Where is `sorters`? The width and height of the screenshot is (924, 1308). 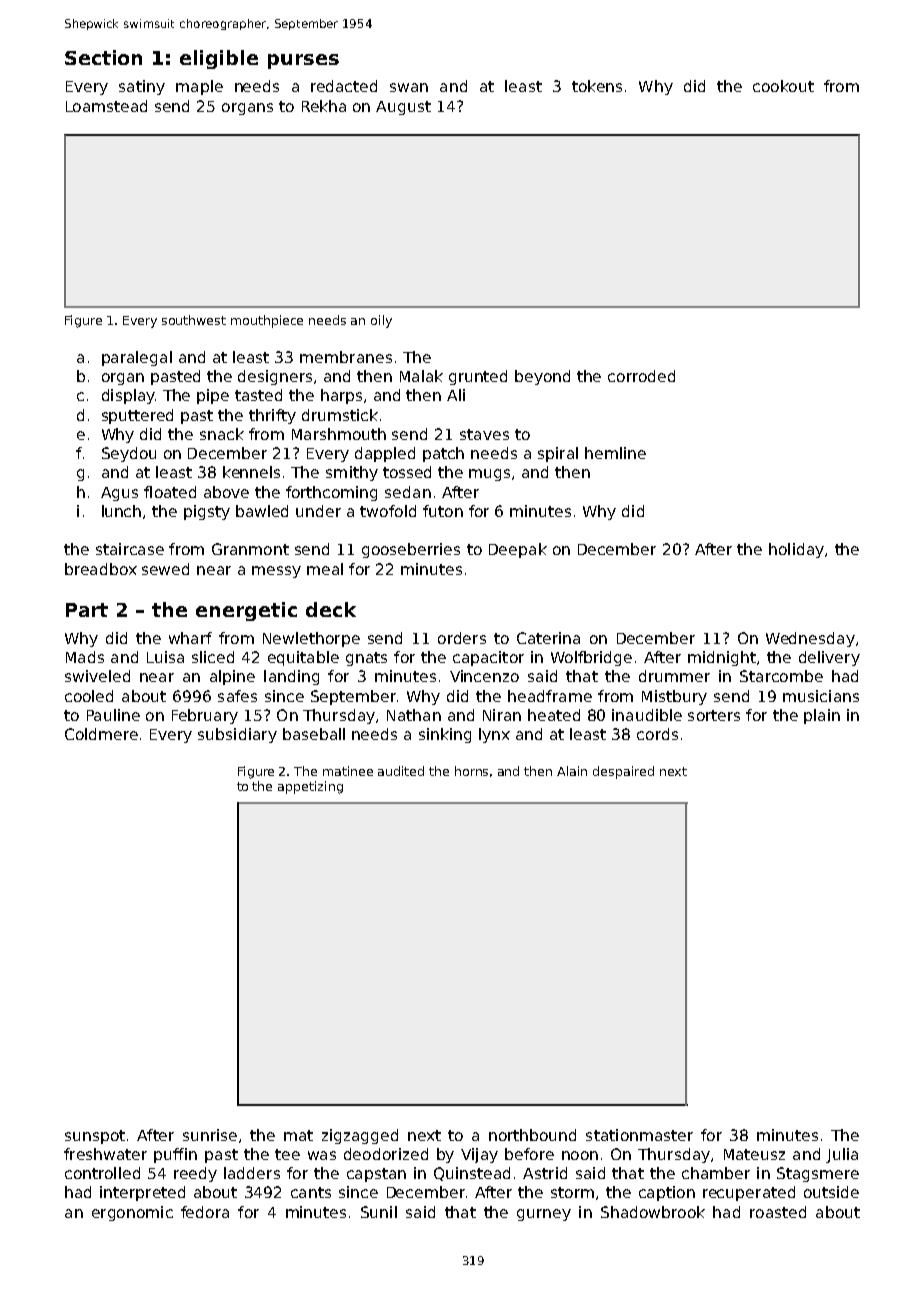
sorters is located at coordinates (714, 715).
